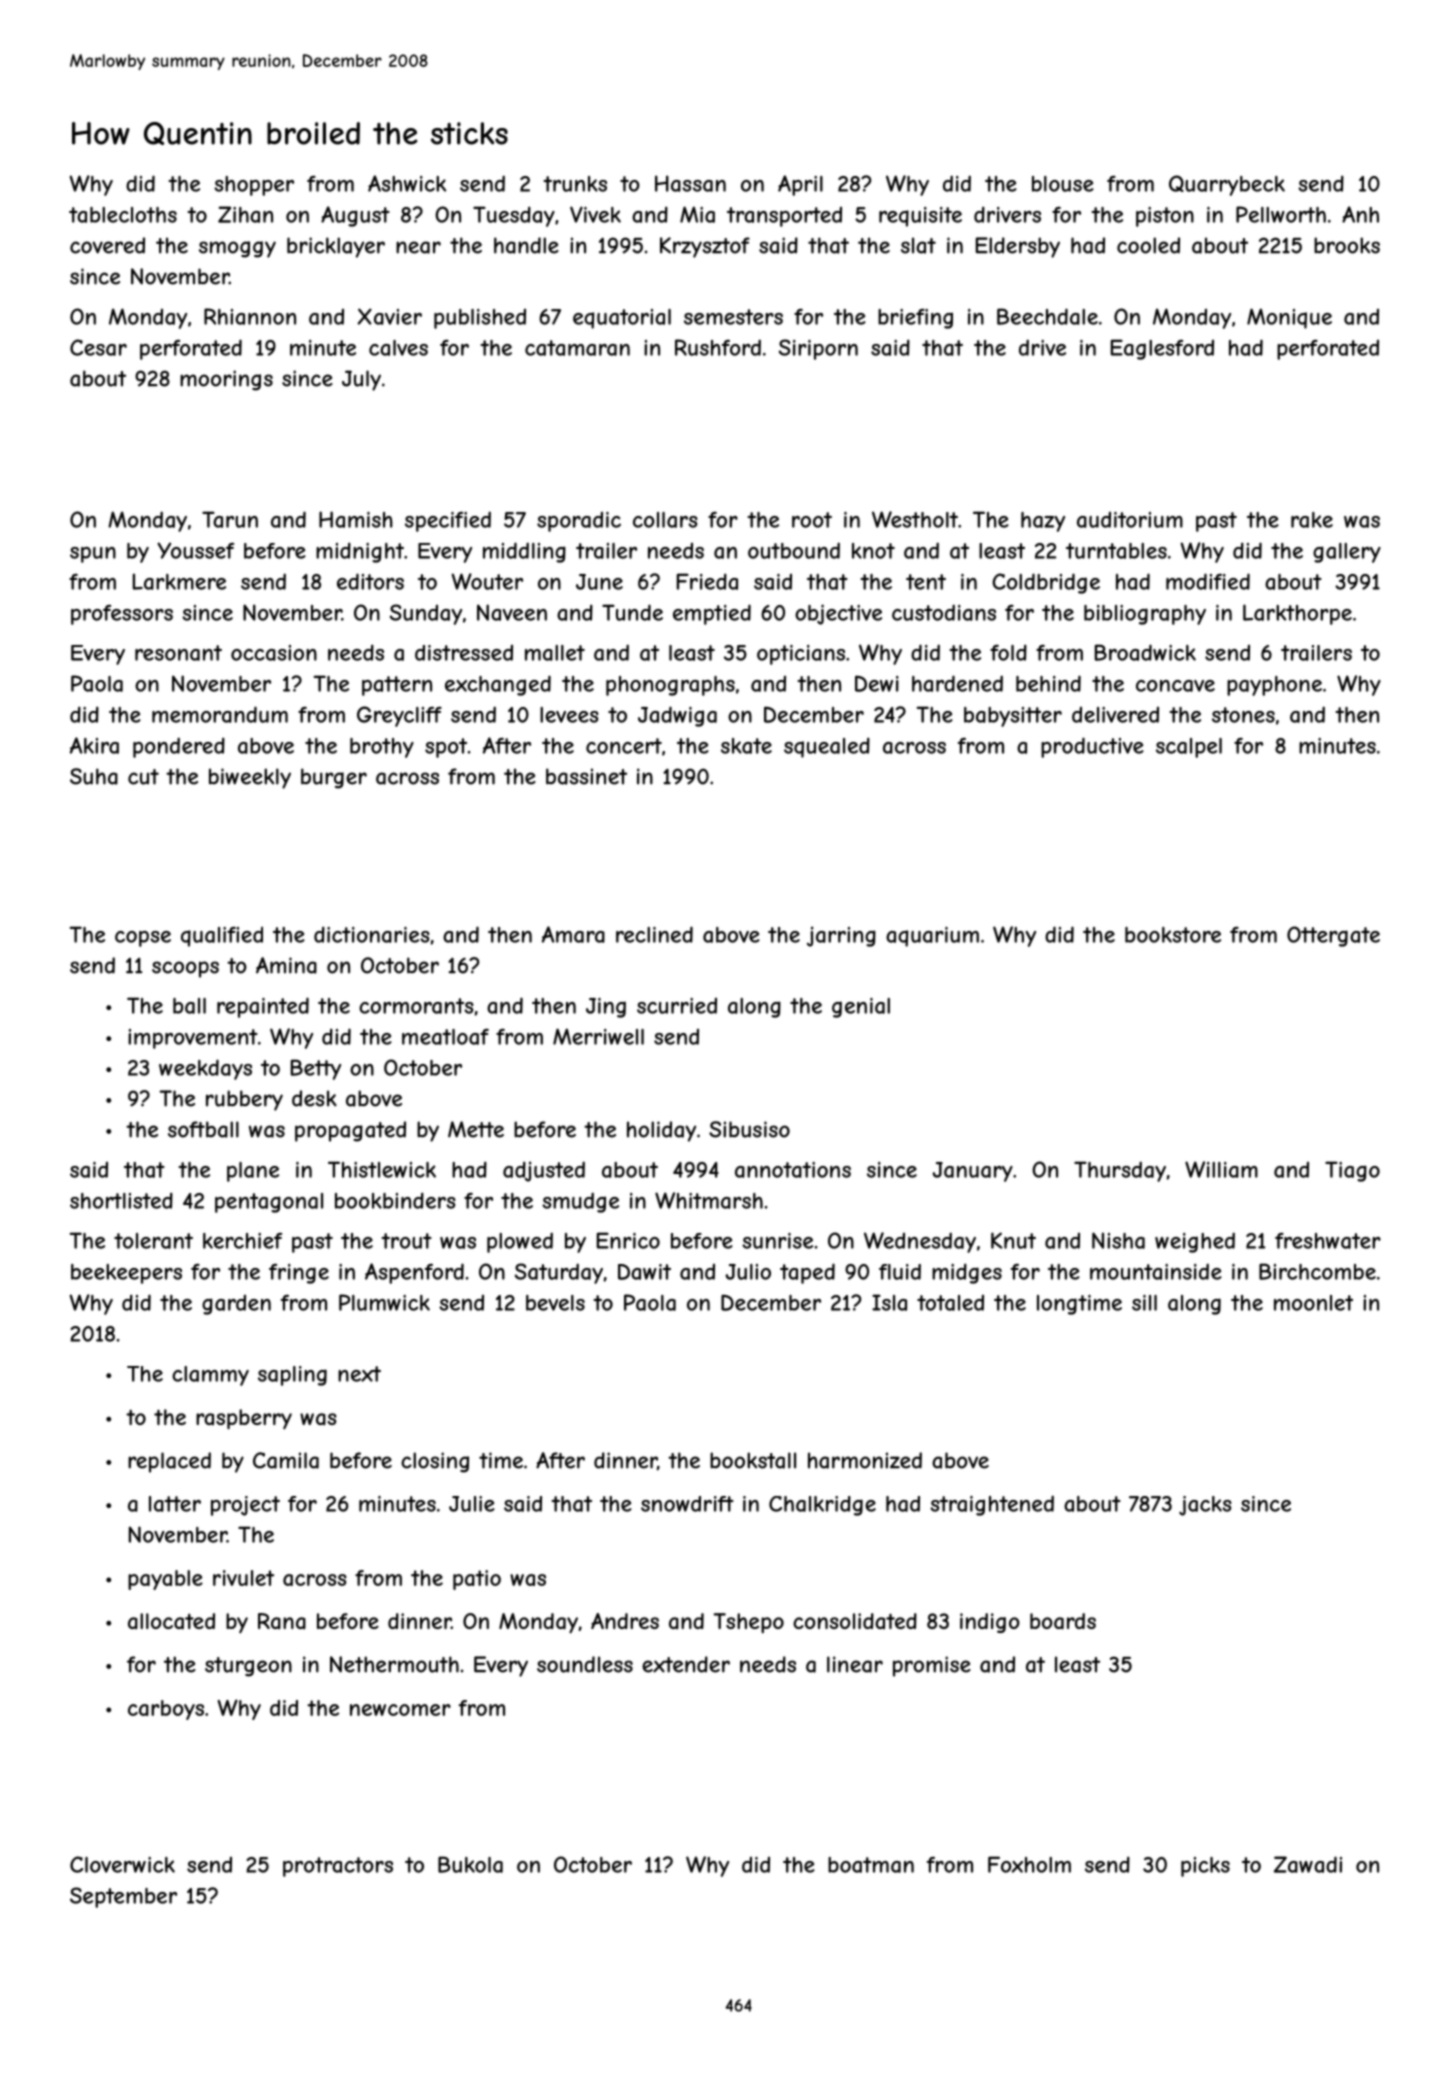  Describe the element at coordinates (123, 1897) in the screenshot. I see `September` at that location.
